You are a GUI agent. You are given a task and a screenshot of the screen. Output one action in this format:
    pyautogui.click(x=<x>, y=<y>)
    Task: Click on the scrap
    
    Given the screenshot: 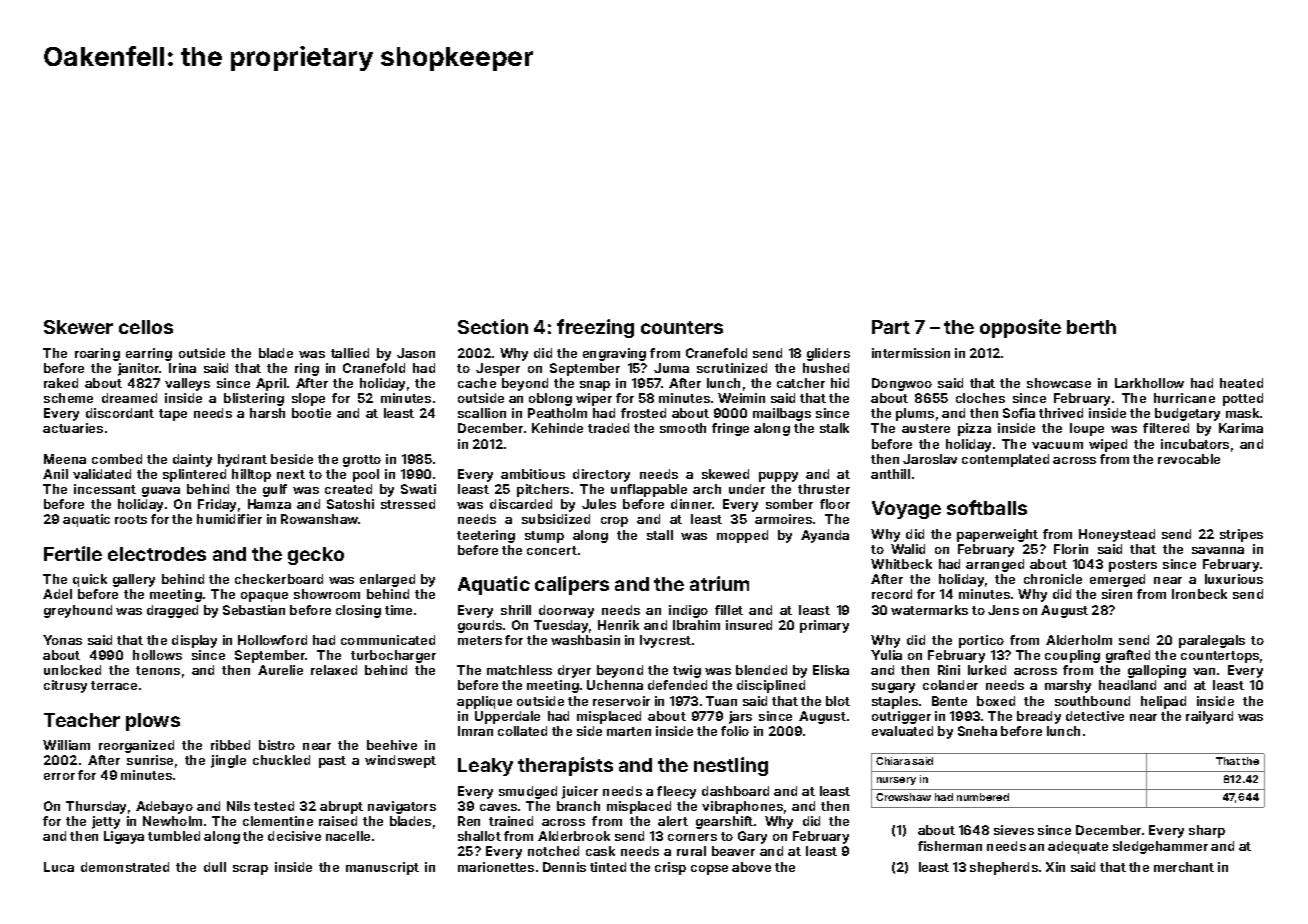 What is the action you would take?
    pyautogui.click(x=250, y=870)
